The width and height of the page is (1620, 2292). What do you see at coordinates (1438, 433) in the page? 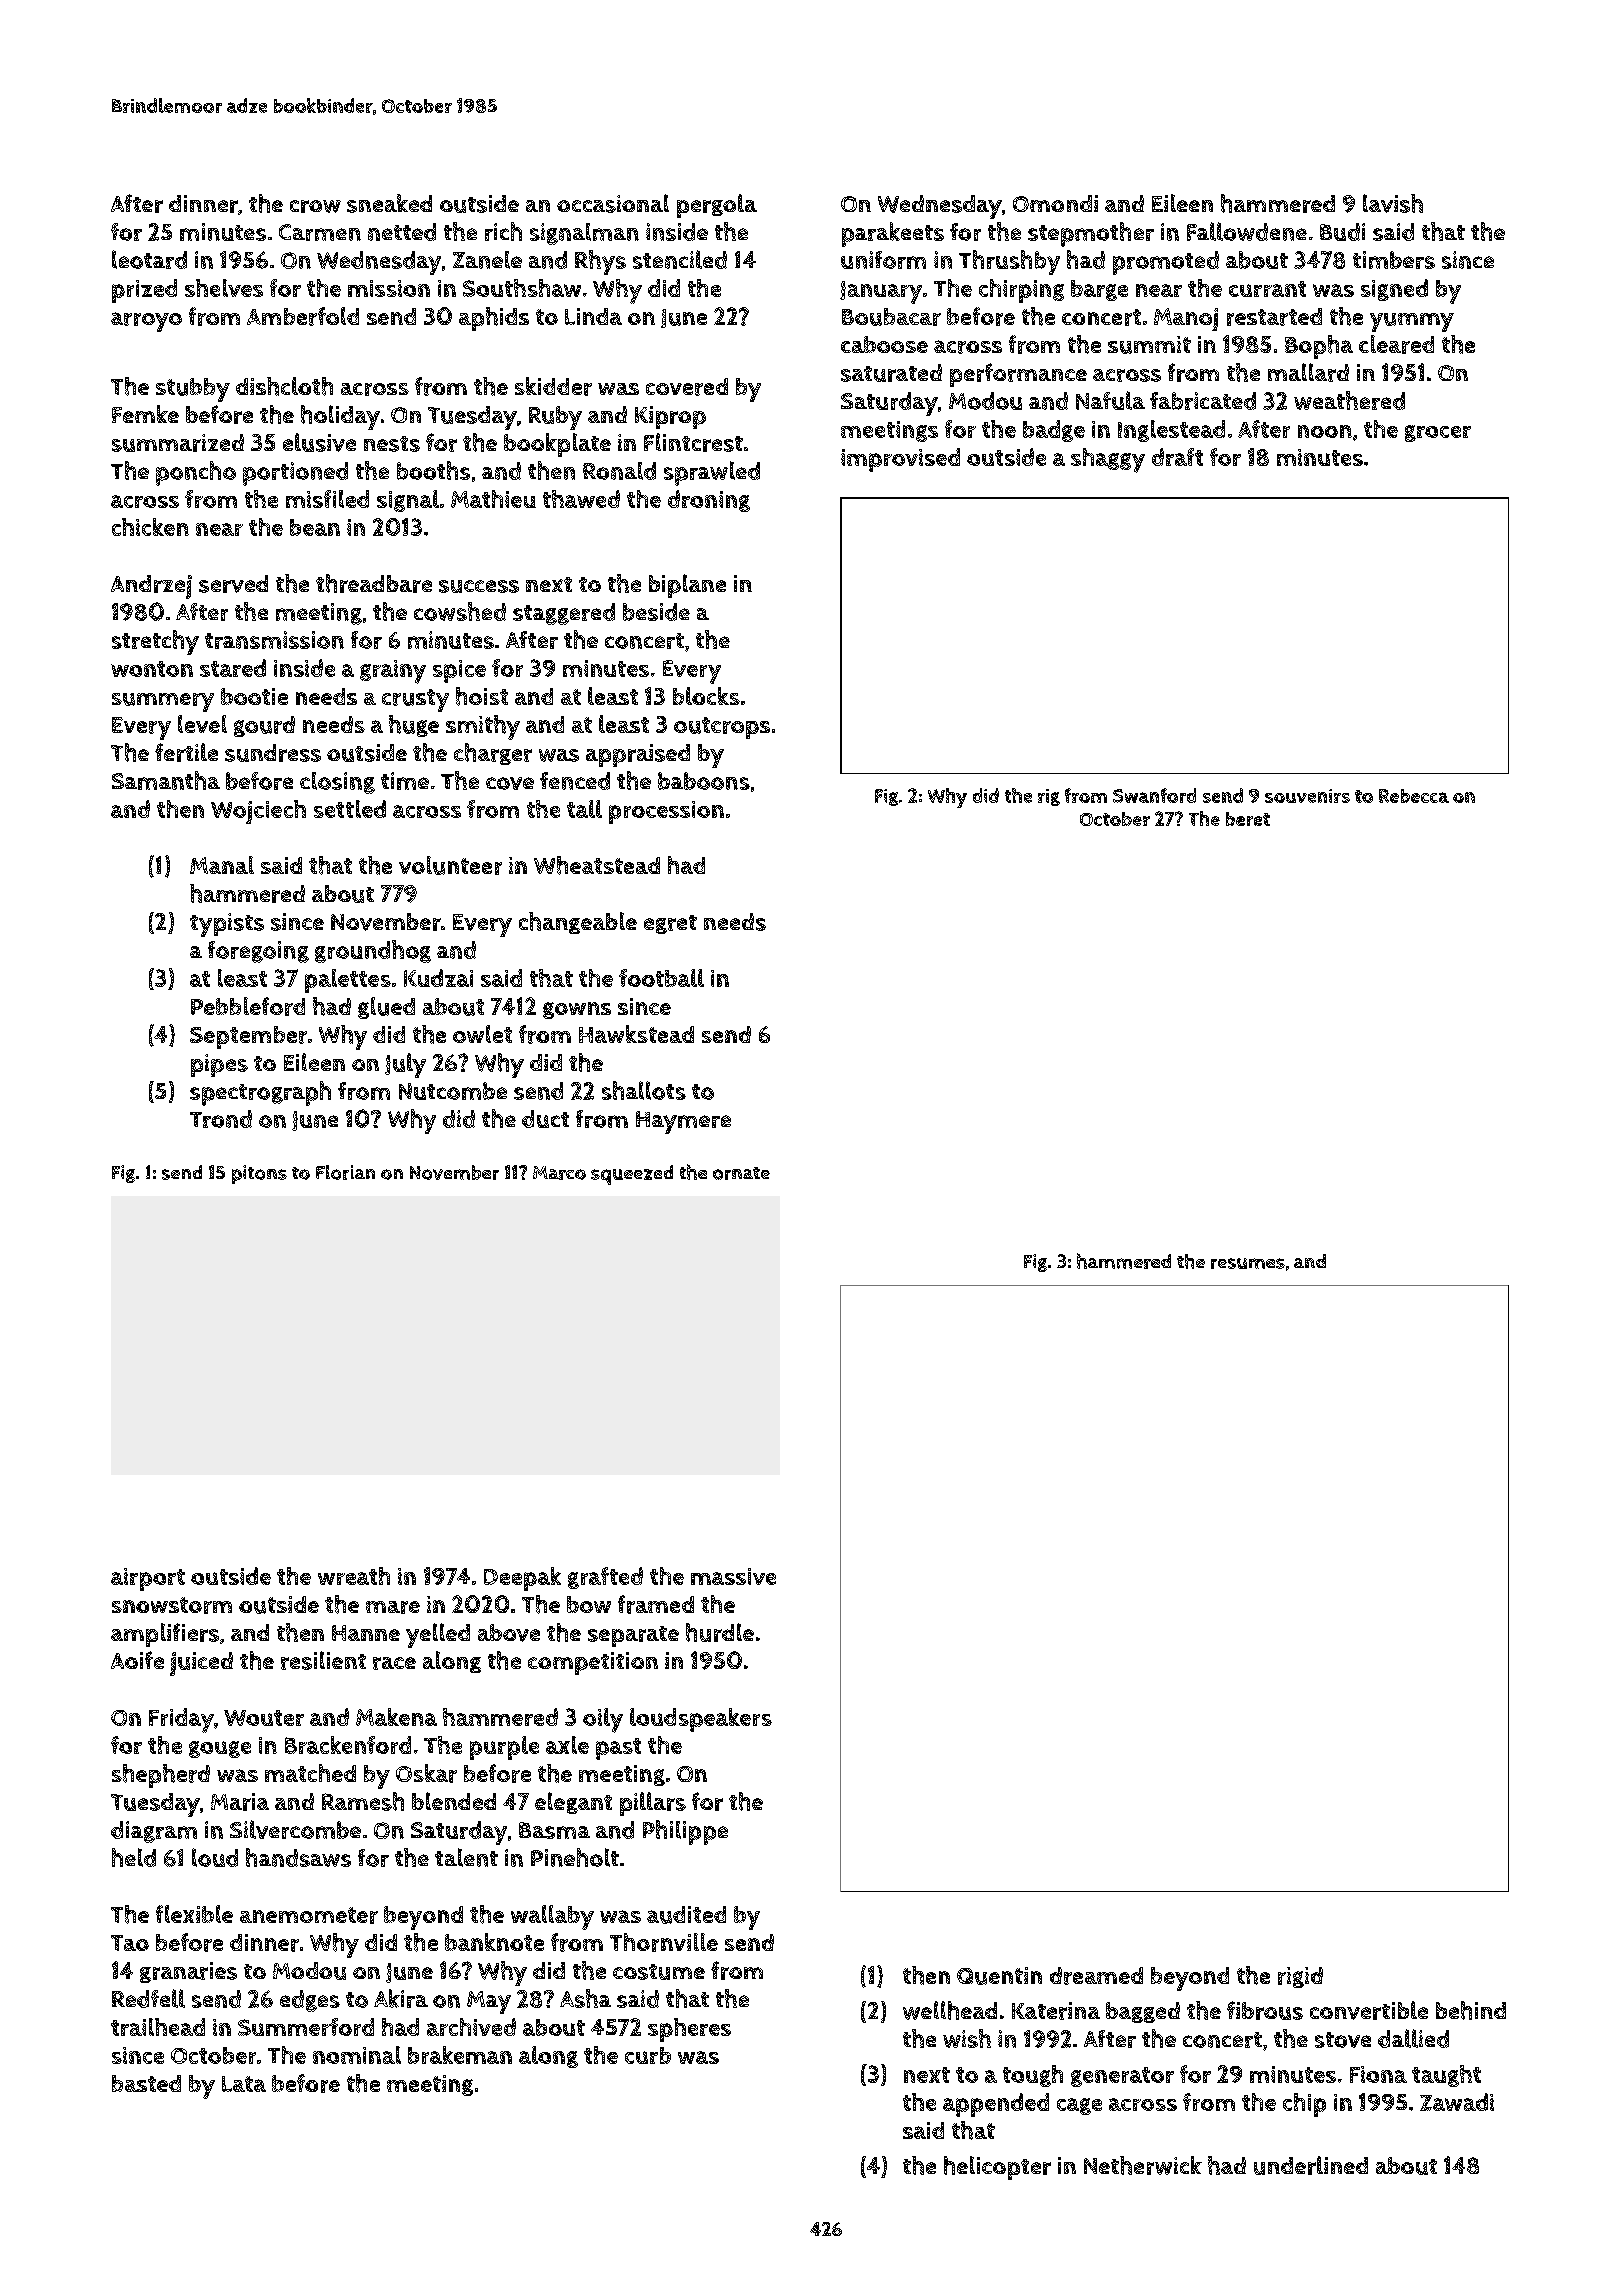
I see `grocer` at bounding box center [1438, 433].
